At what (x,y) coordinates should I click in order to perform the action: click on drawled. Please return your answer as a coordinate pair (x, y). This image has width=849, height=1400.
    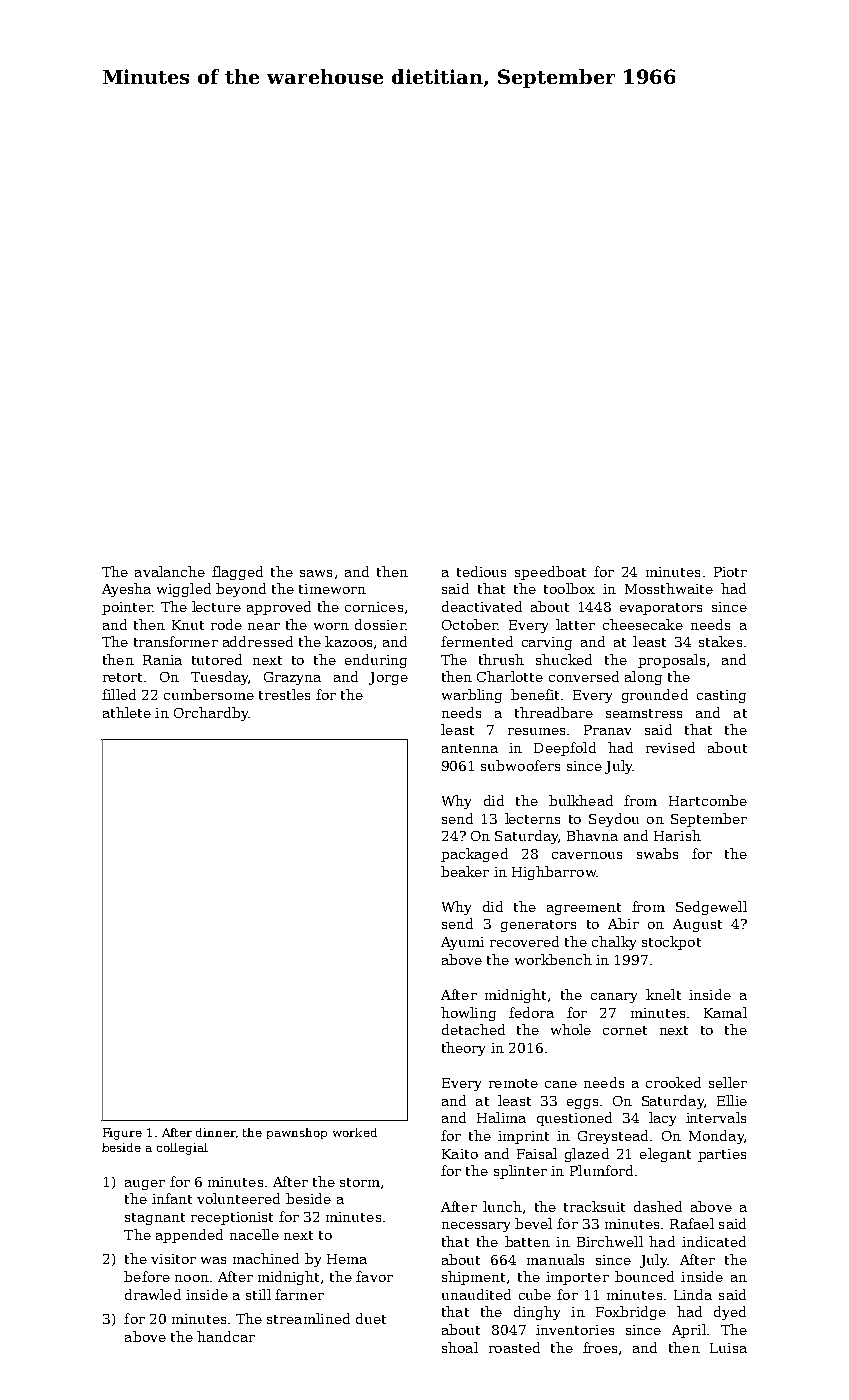
    Looking at the image, I should click on (153, 1294).
